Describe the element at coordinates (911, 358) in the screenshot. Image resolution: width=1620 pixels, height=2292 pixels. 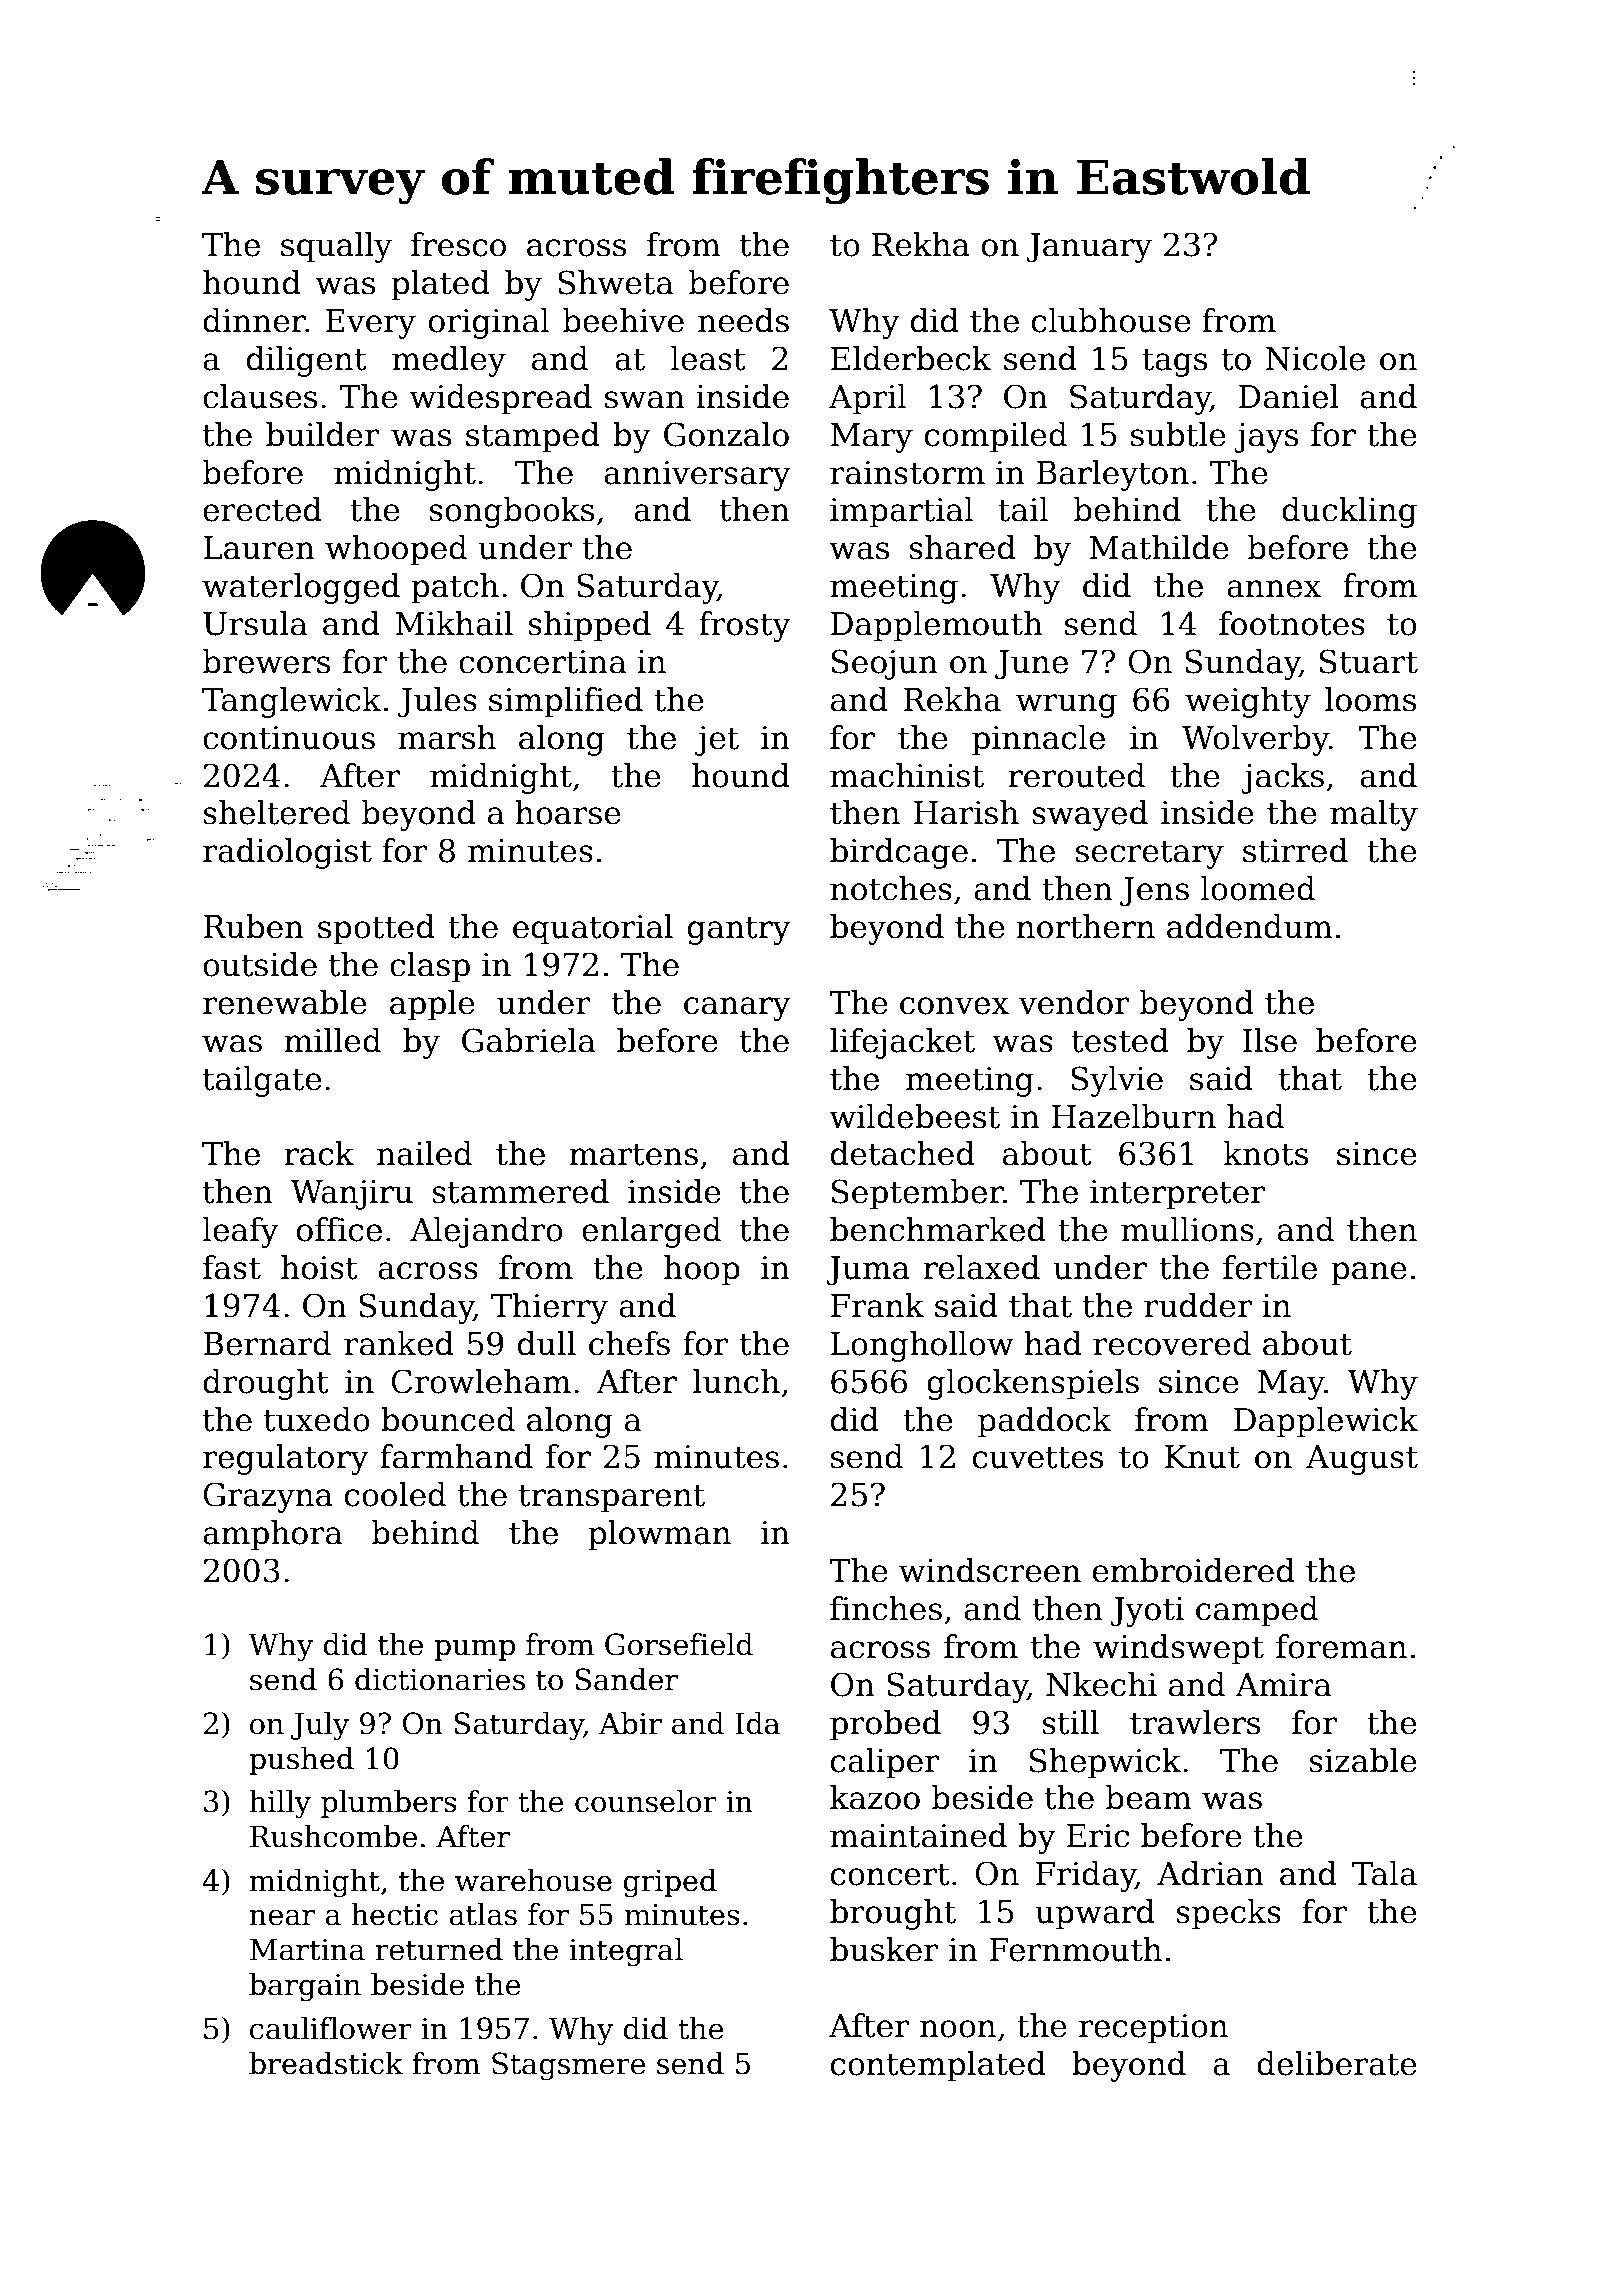
I see `Elderbeck` at that location.
